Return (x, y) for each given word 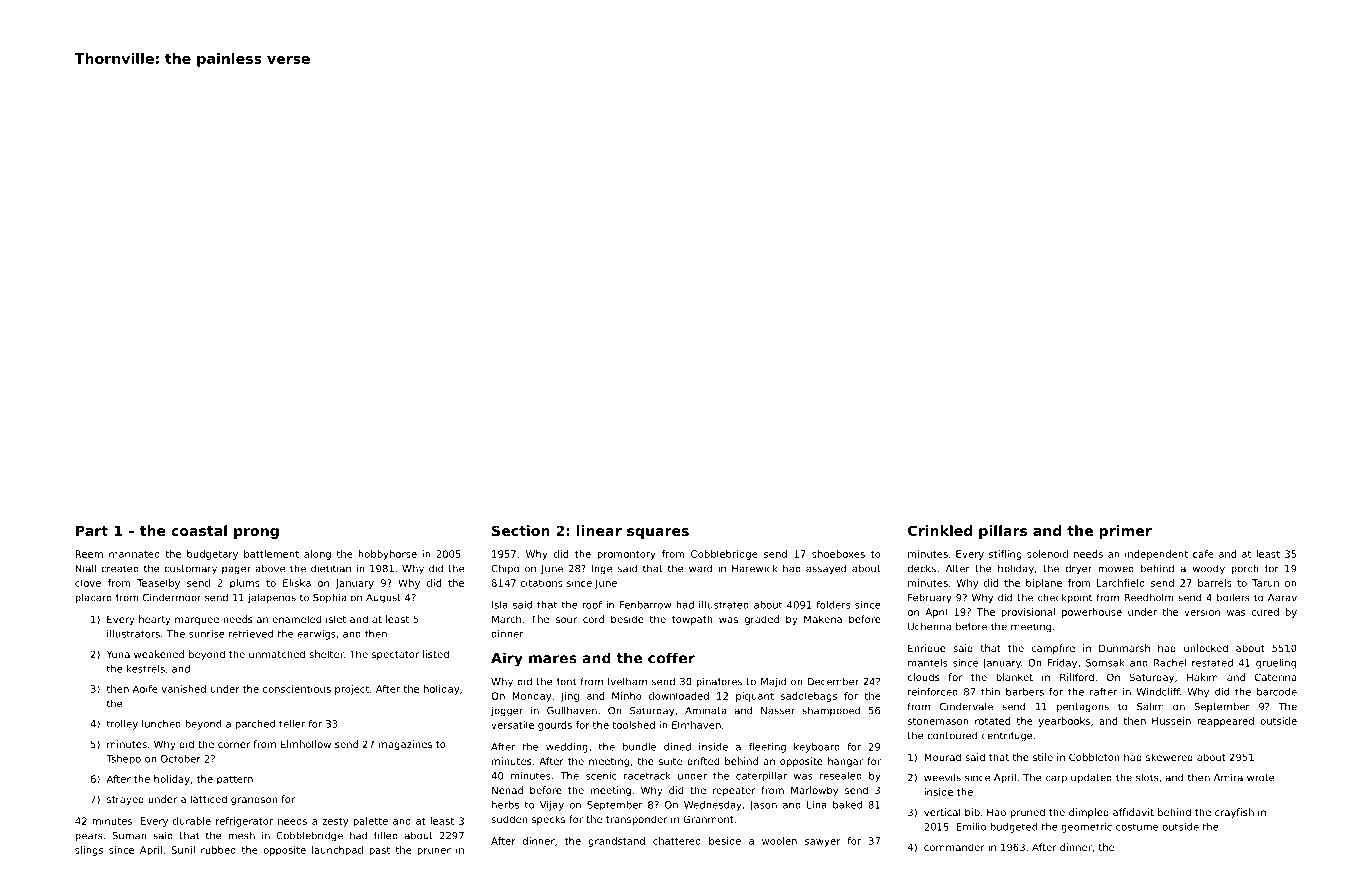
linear (599, 530)
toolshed (633, 725)
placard (93, 598)
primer (1125, 532)
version (1202, 612)
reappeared (1225, 722)
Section (521, 530)
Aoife (145, 689)
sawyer (823, 843)
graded (762, 620)
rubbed (218, 850)
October (181, 759)
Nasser (778, 711)
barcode (1277, 692)
